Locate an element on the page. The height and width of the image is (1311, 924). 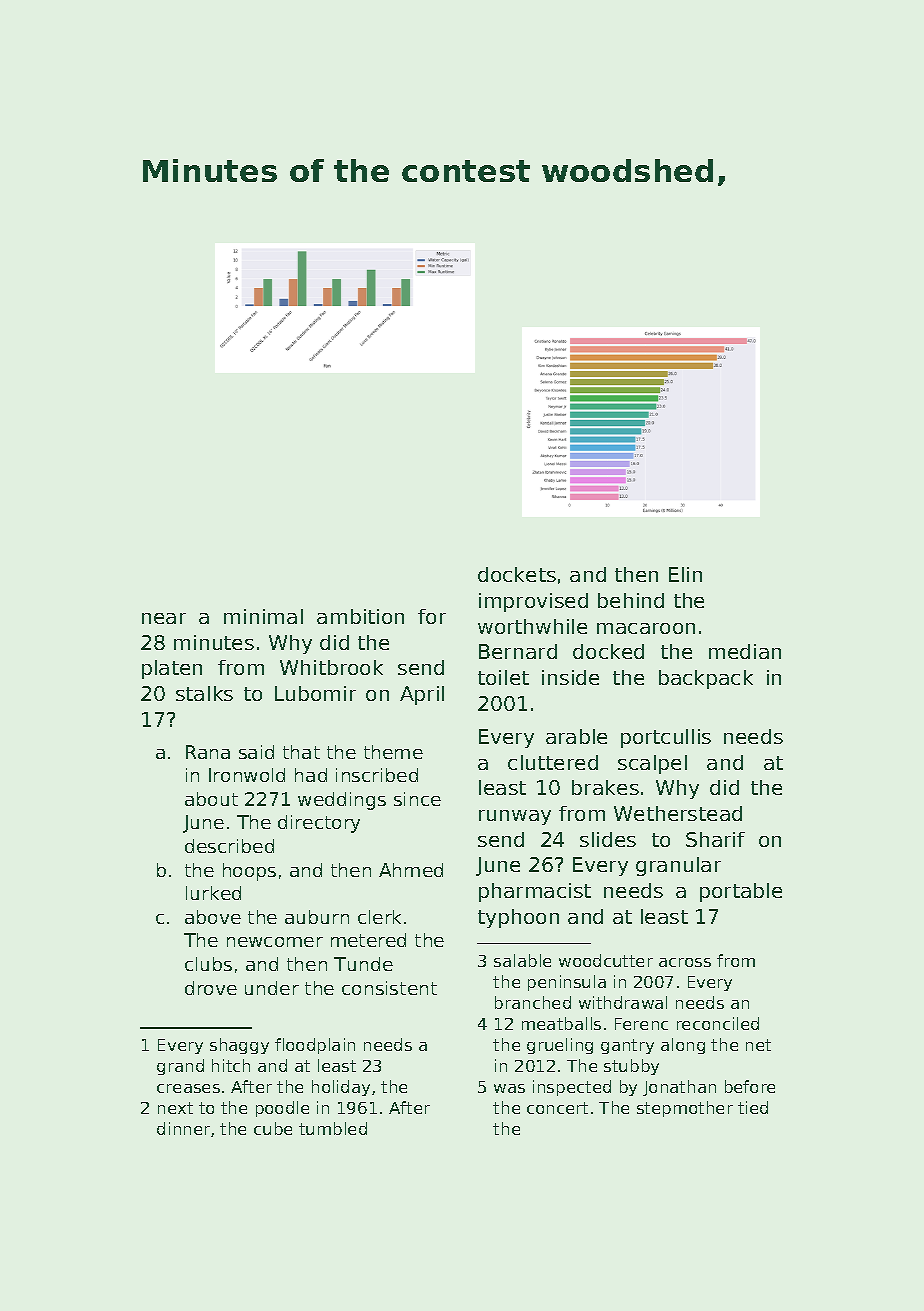
Rana is located at coordinates (208, 752).
